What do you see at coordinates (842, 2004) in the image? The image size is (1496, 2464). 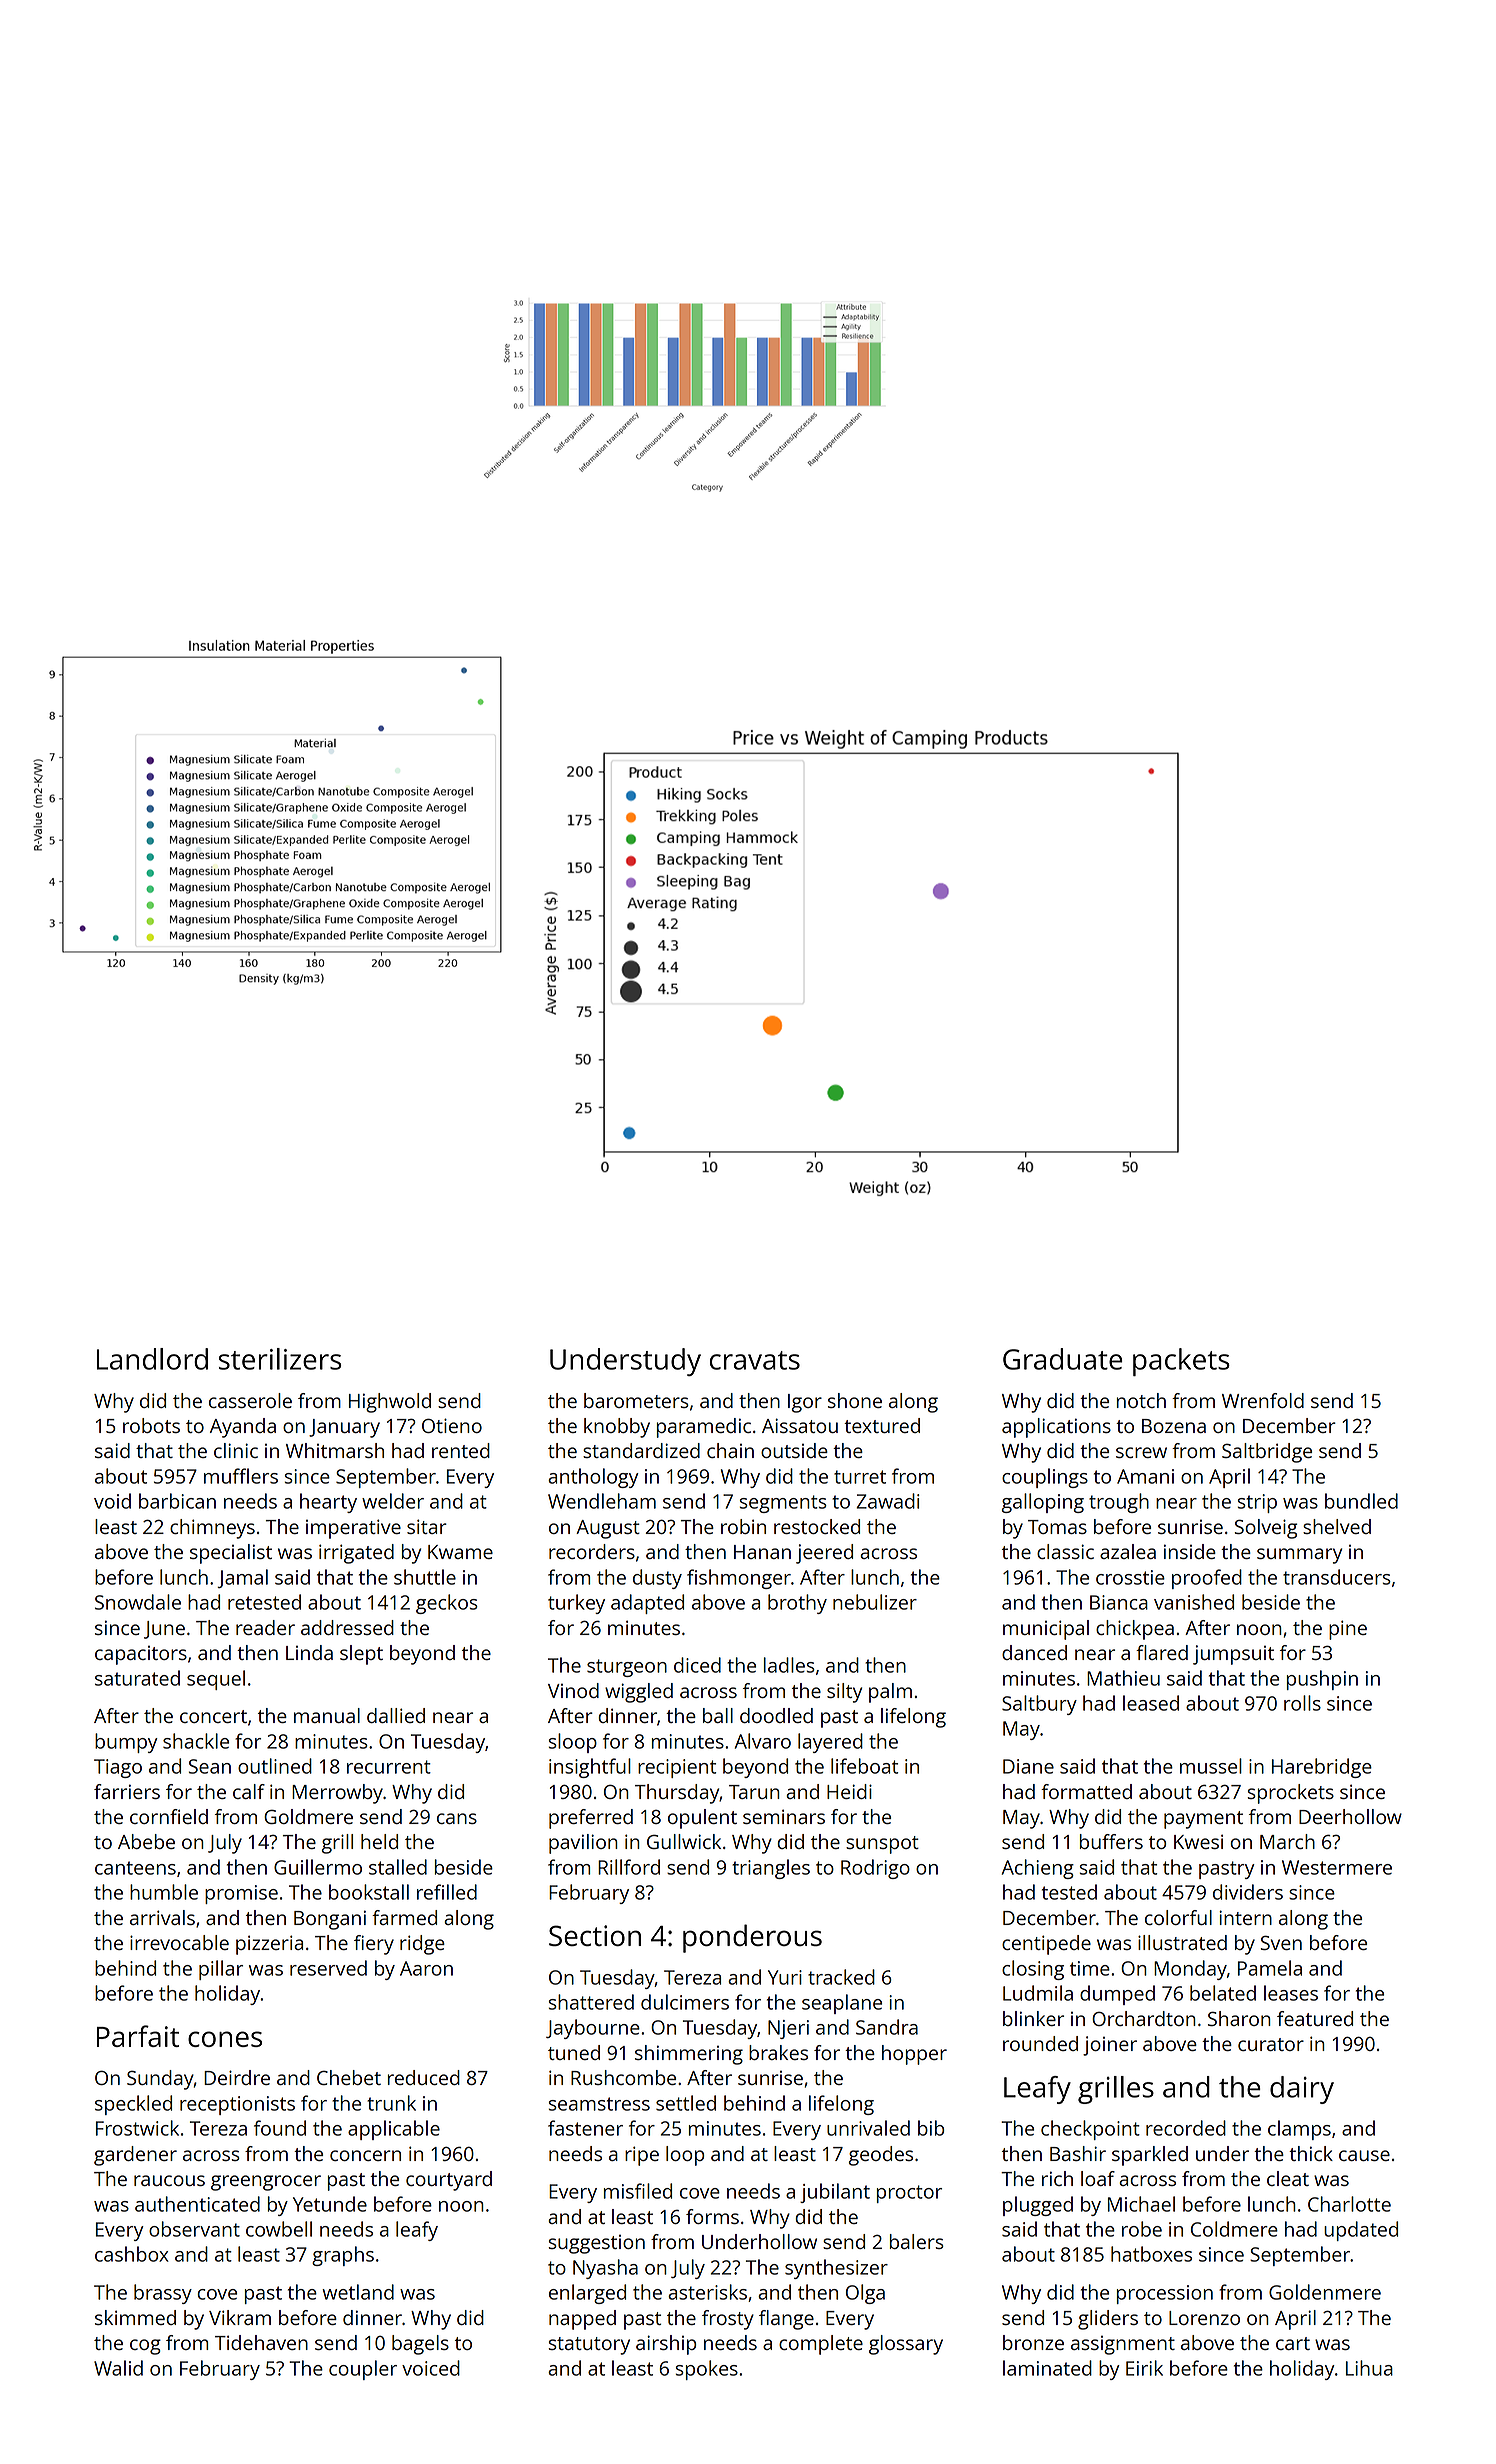 I see `seaplane` at bounding box center [842, 2004].
